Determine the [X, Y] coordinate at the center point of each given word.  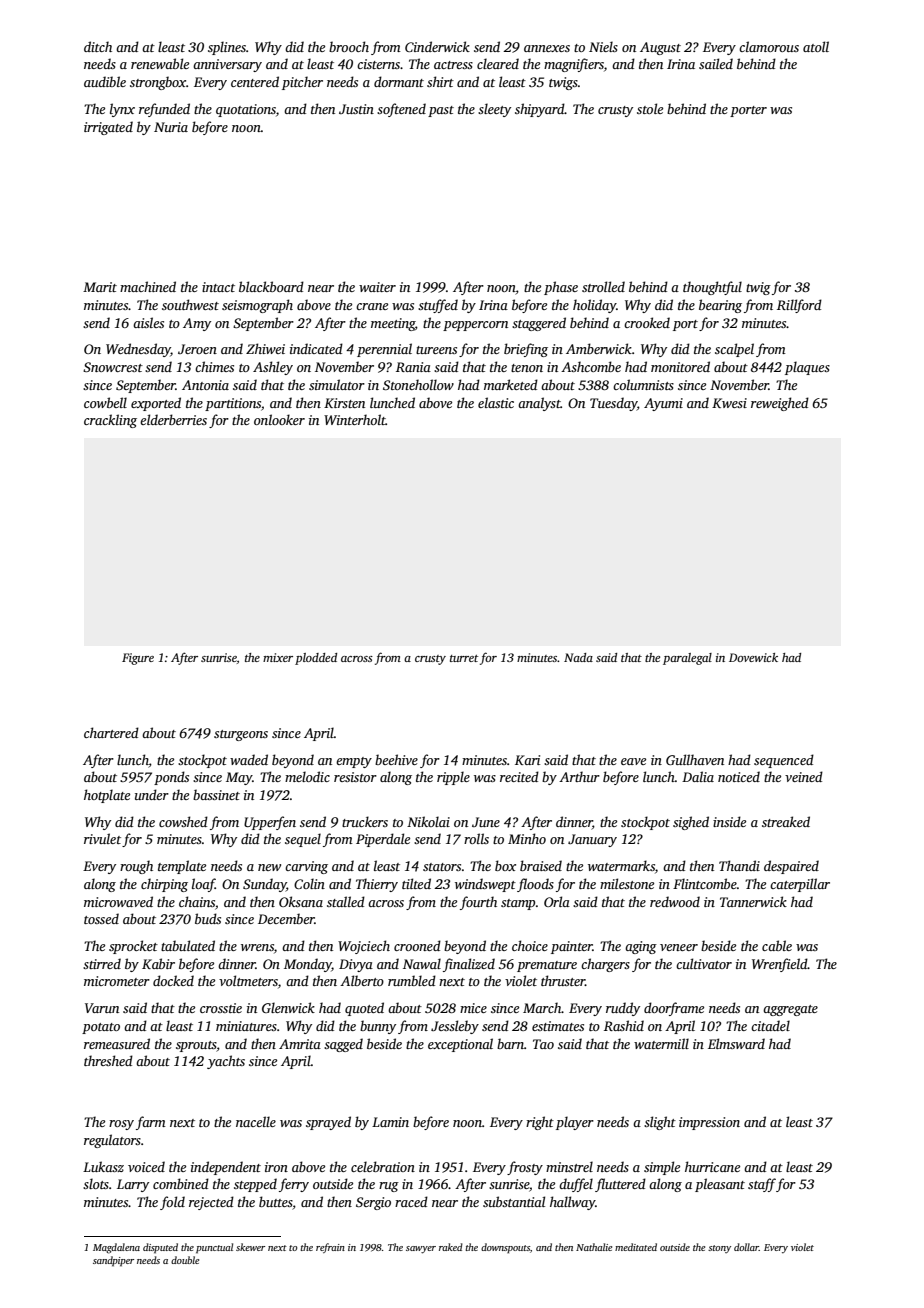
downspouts [505, 1248]
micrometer [117, 981]
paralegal [687, 659]
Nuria [171, 127]
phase [561, 288]
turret [464, 658]
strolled [603, 286]
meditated [636, 1247]
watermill [661, 1043]
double [185, 1260]
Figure [138, 659]
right [540, 1123]
